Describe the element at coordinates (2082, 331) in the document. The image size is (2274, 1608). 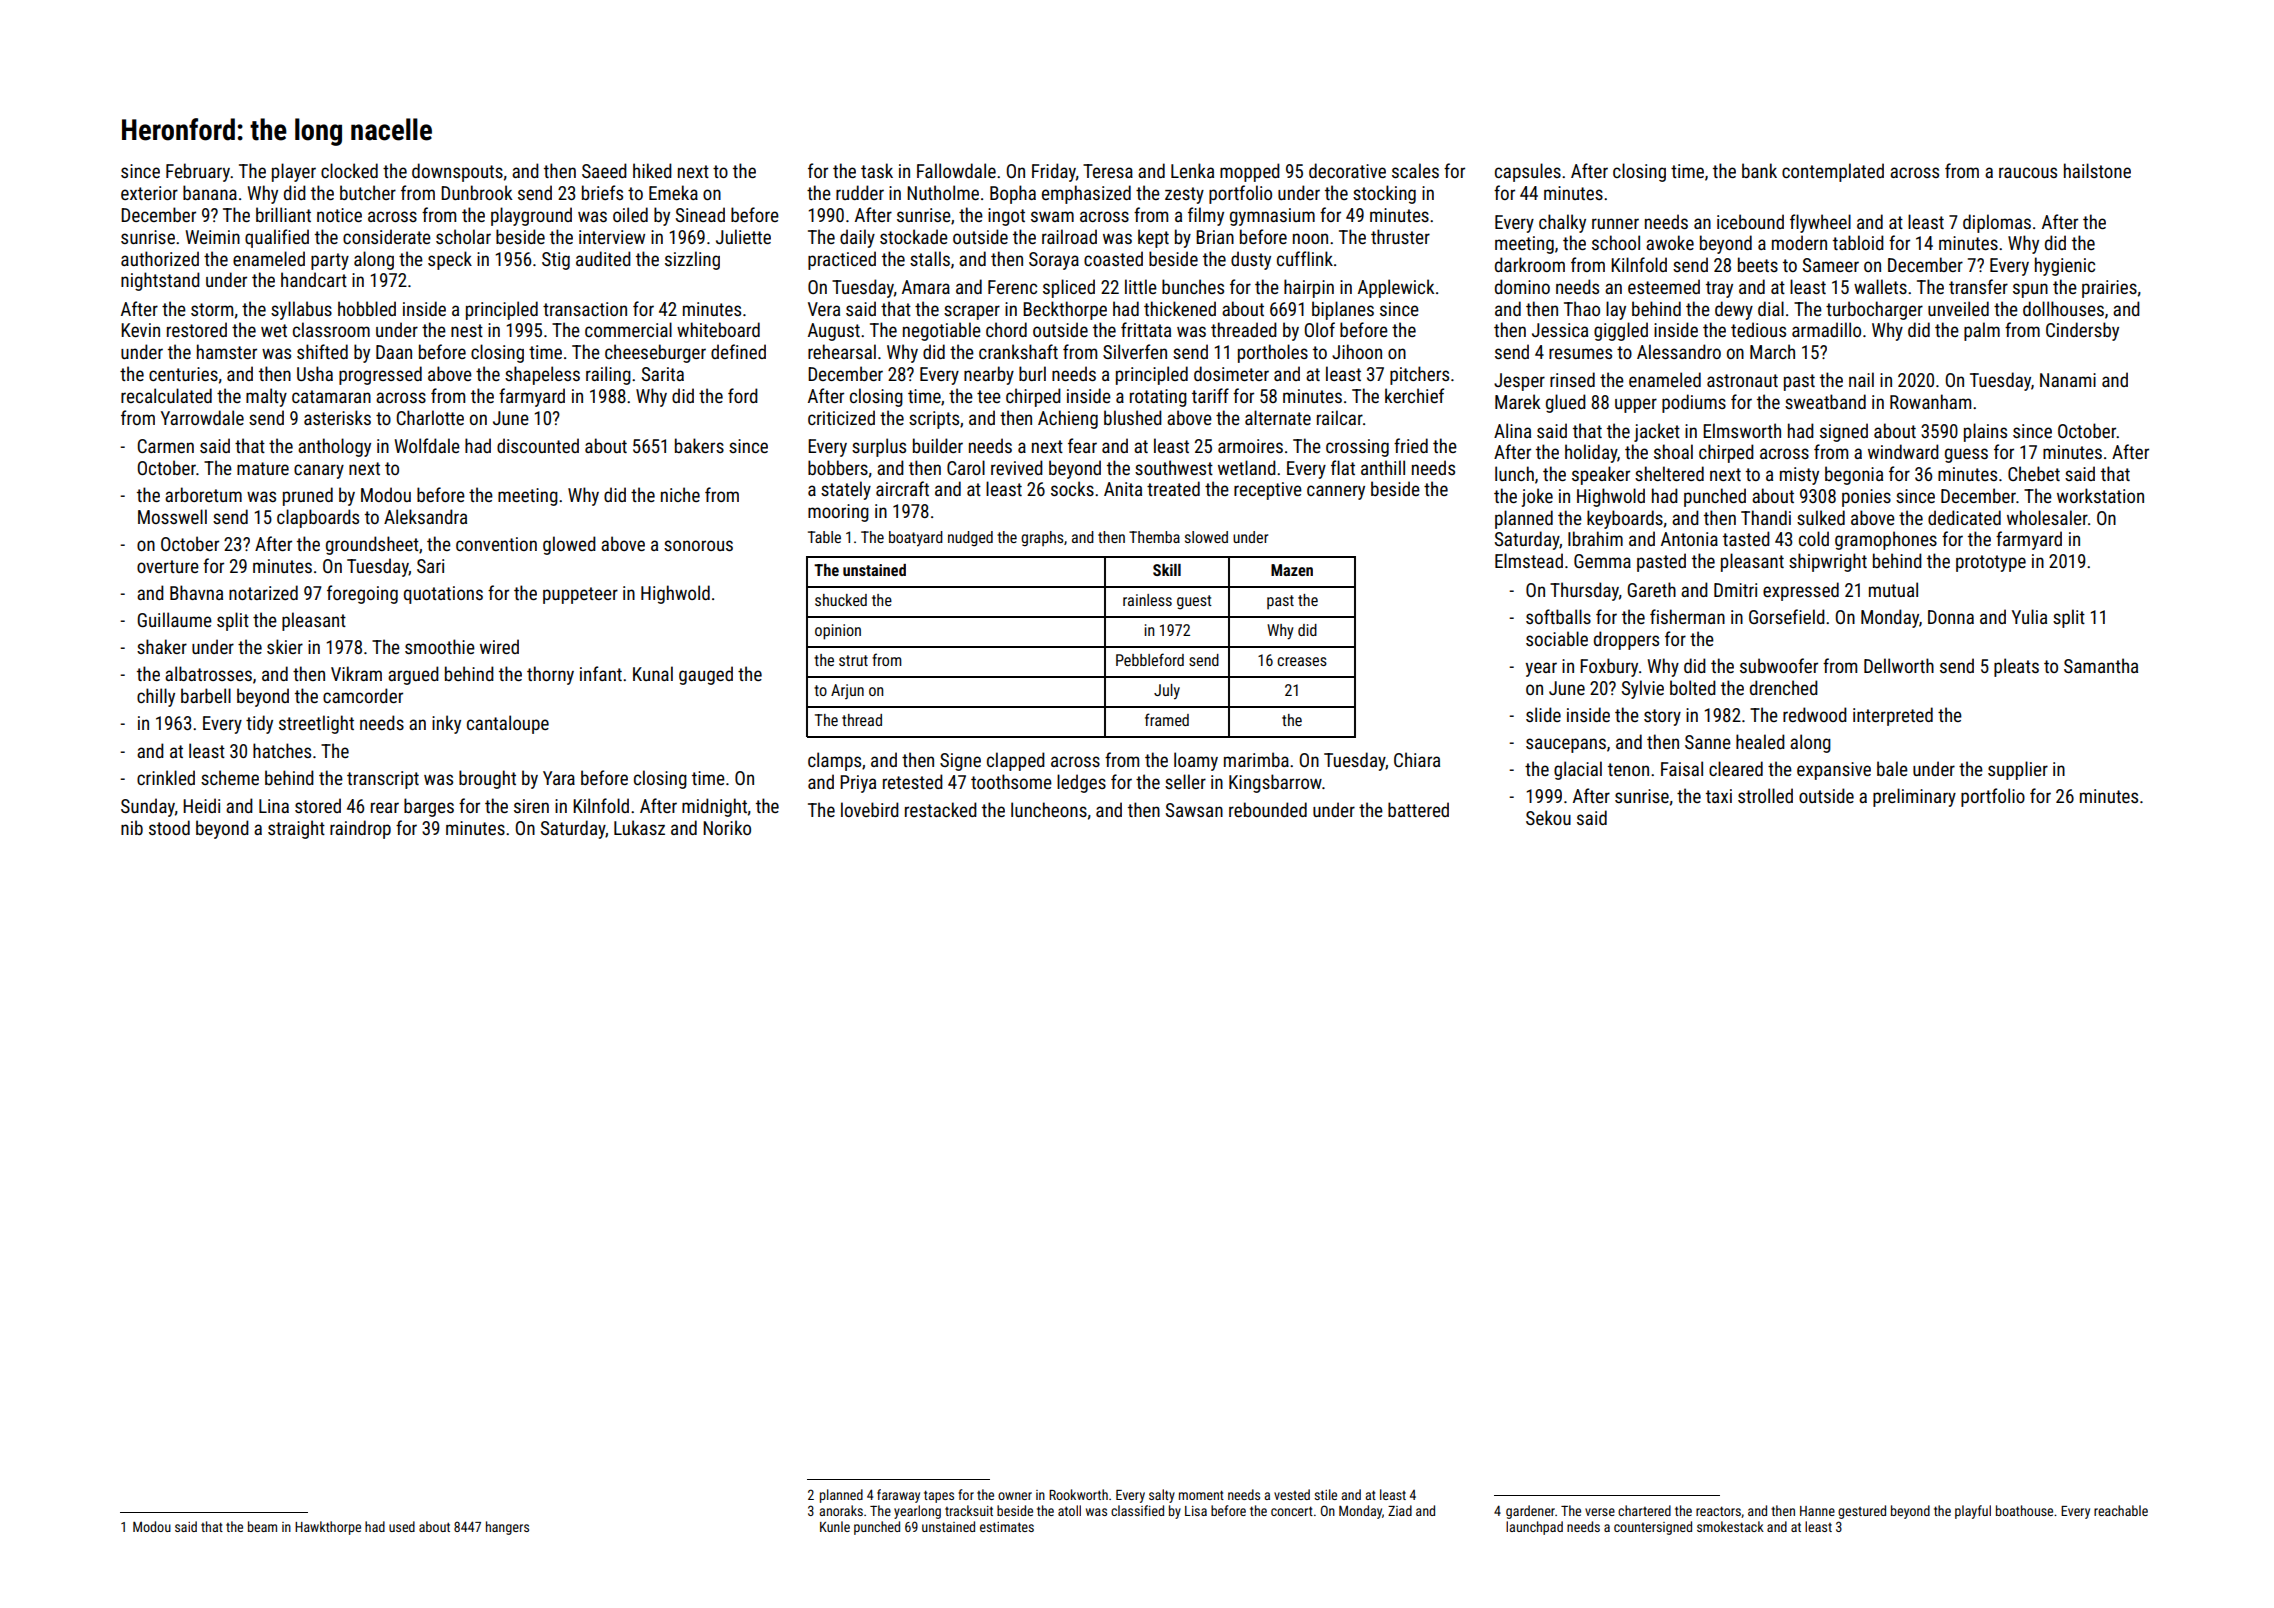
I see `Cindersby` at that location.
